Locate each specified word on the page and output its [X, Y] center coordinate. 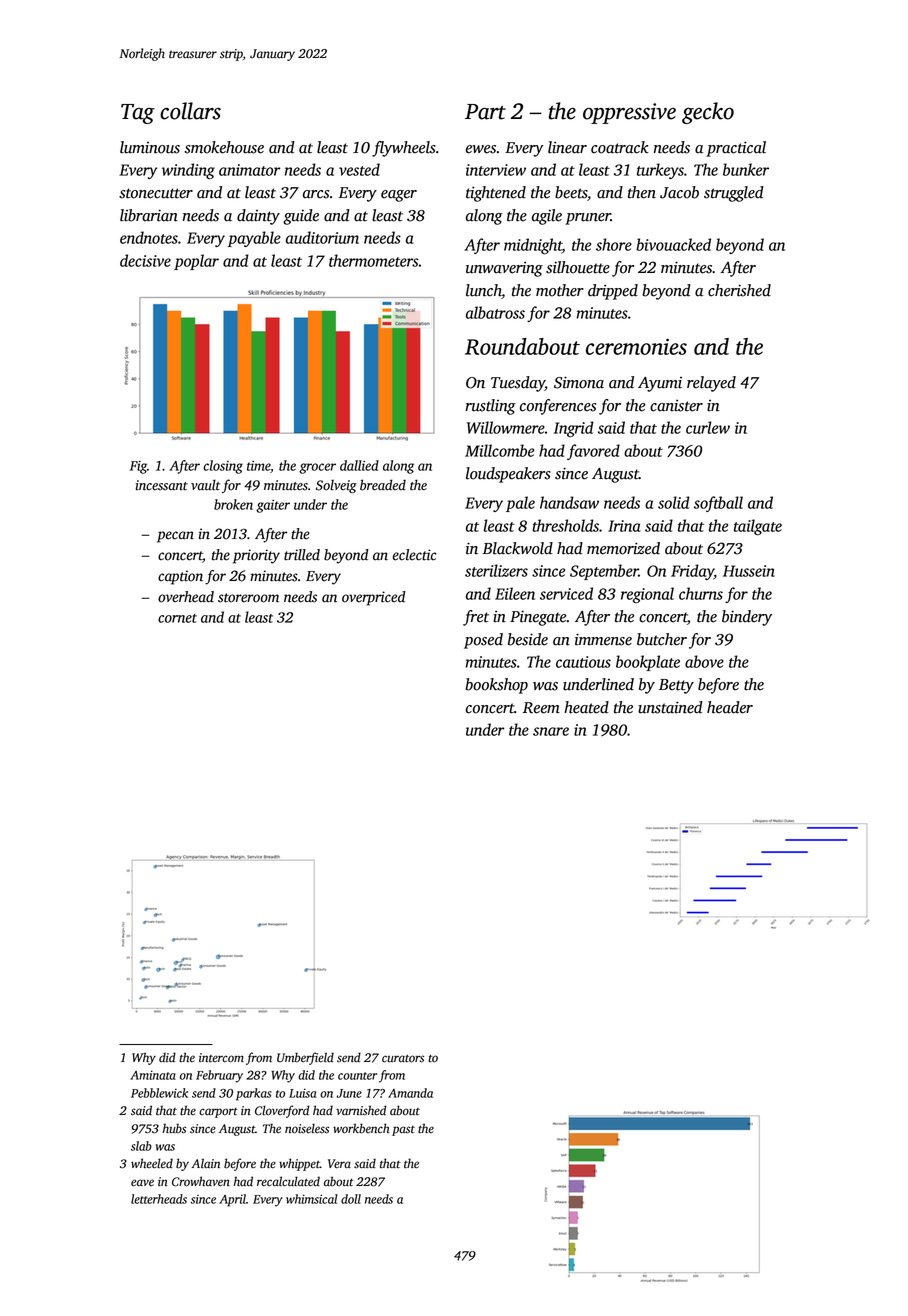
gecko [708, 113]
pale [520, 504]
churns [701, 593]
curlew [708, 427]
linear [567, 147]
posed [483, 641]
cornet [177, 618]
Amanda [410, 1093]
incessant [162, 485]
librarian [149, 215]
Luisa [302, 1093]
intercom [221, 1058]
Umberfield [305, 1058]
